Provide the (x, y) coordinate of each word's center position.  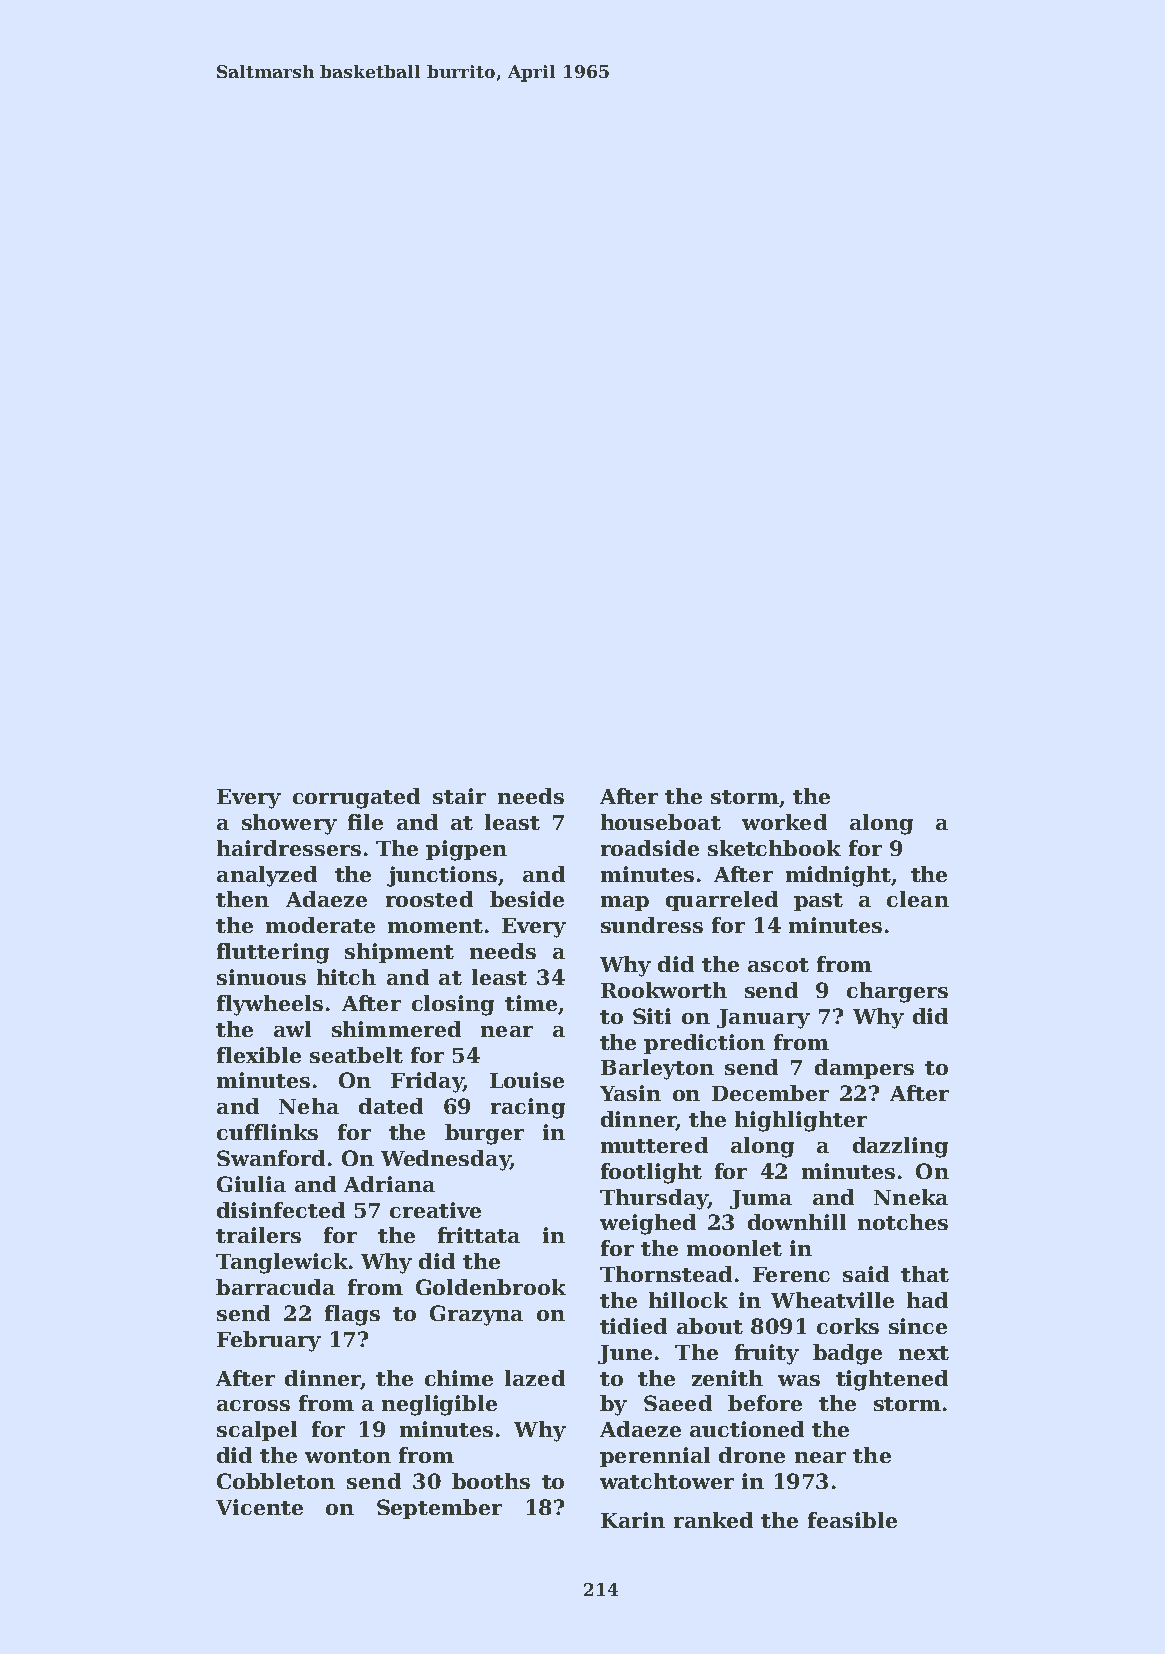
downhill (797, 1222)
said (866, 1274)
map (625, 903)
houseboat (661, 822)
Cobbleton (276, 1481)
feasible (852, 1520)
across (253, 1405)
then (242, 899)
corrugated (356, 798)
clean (918, 899)
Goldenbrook (491, 1287)
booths (491, 1481)
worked (784, 822)
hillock (688, 1300)
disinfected (281, 1210)
